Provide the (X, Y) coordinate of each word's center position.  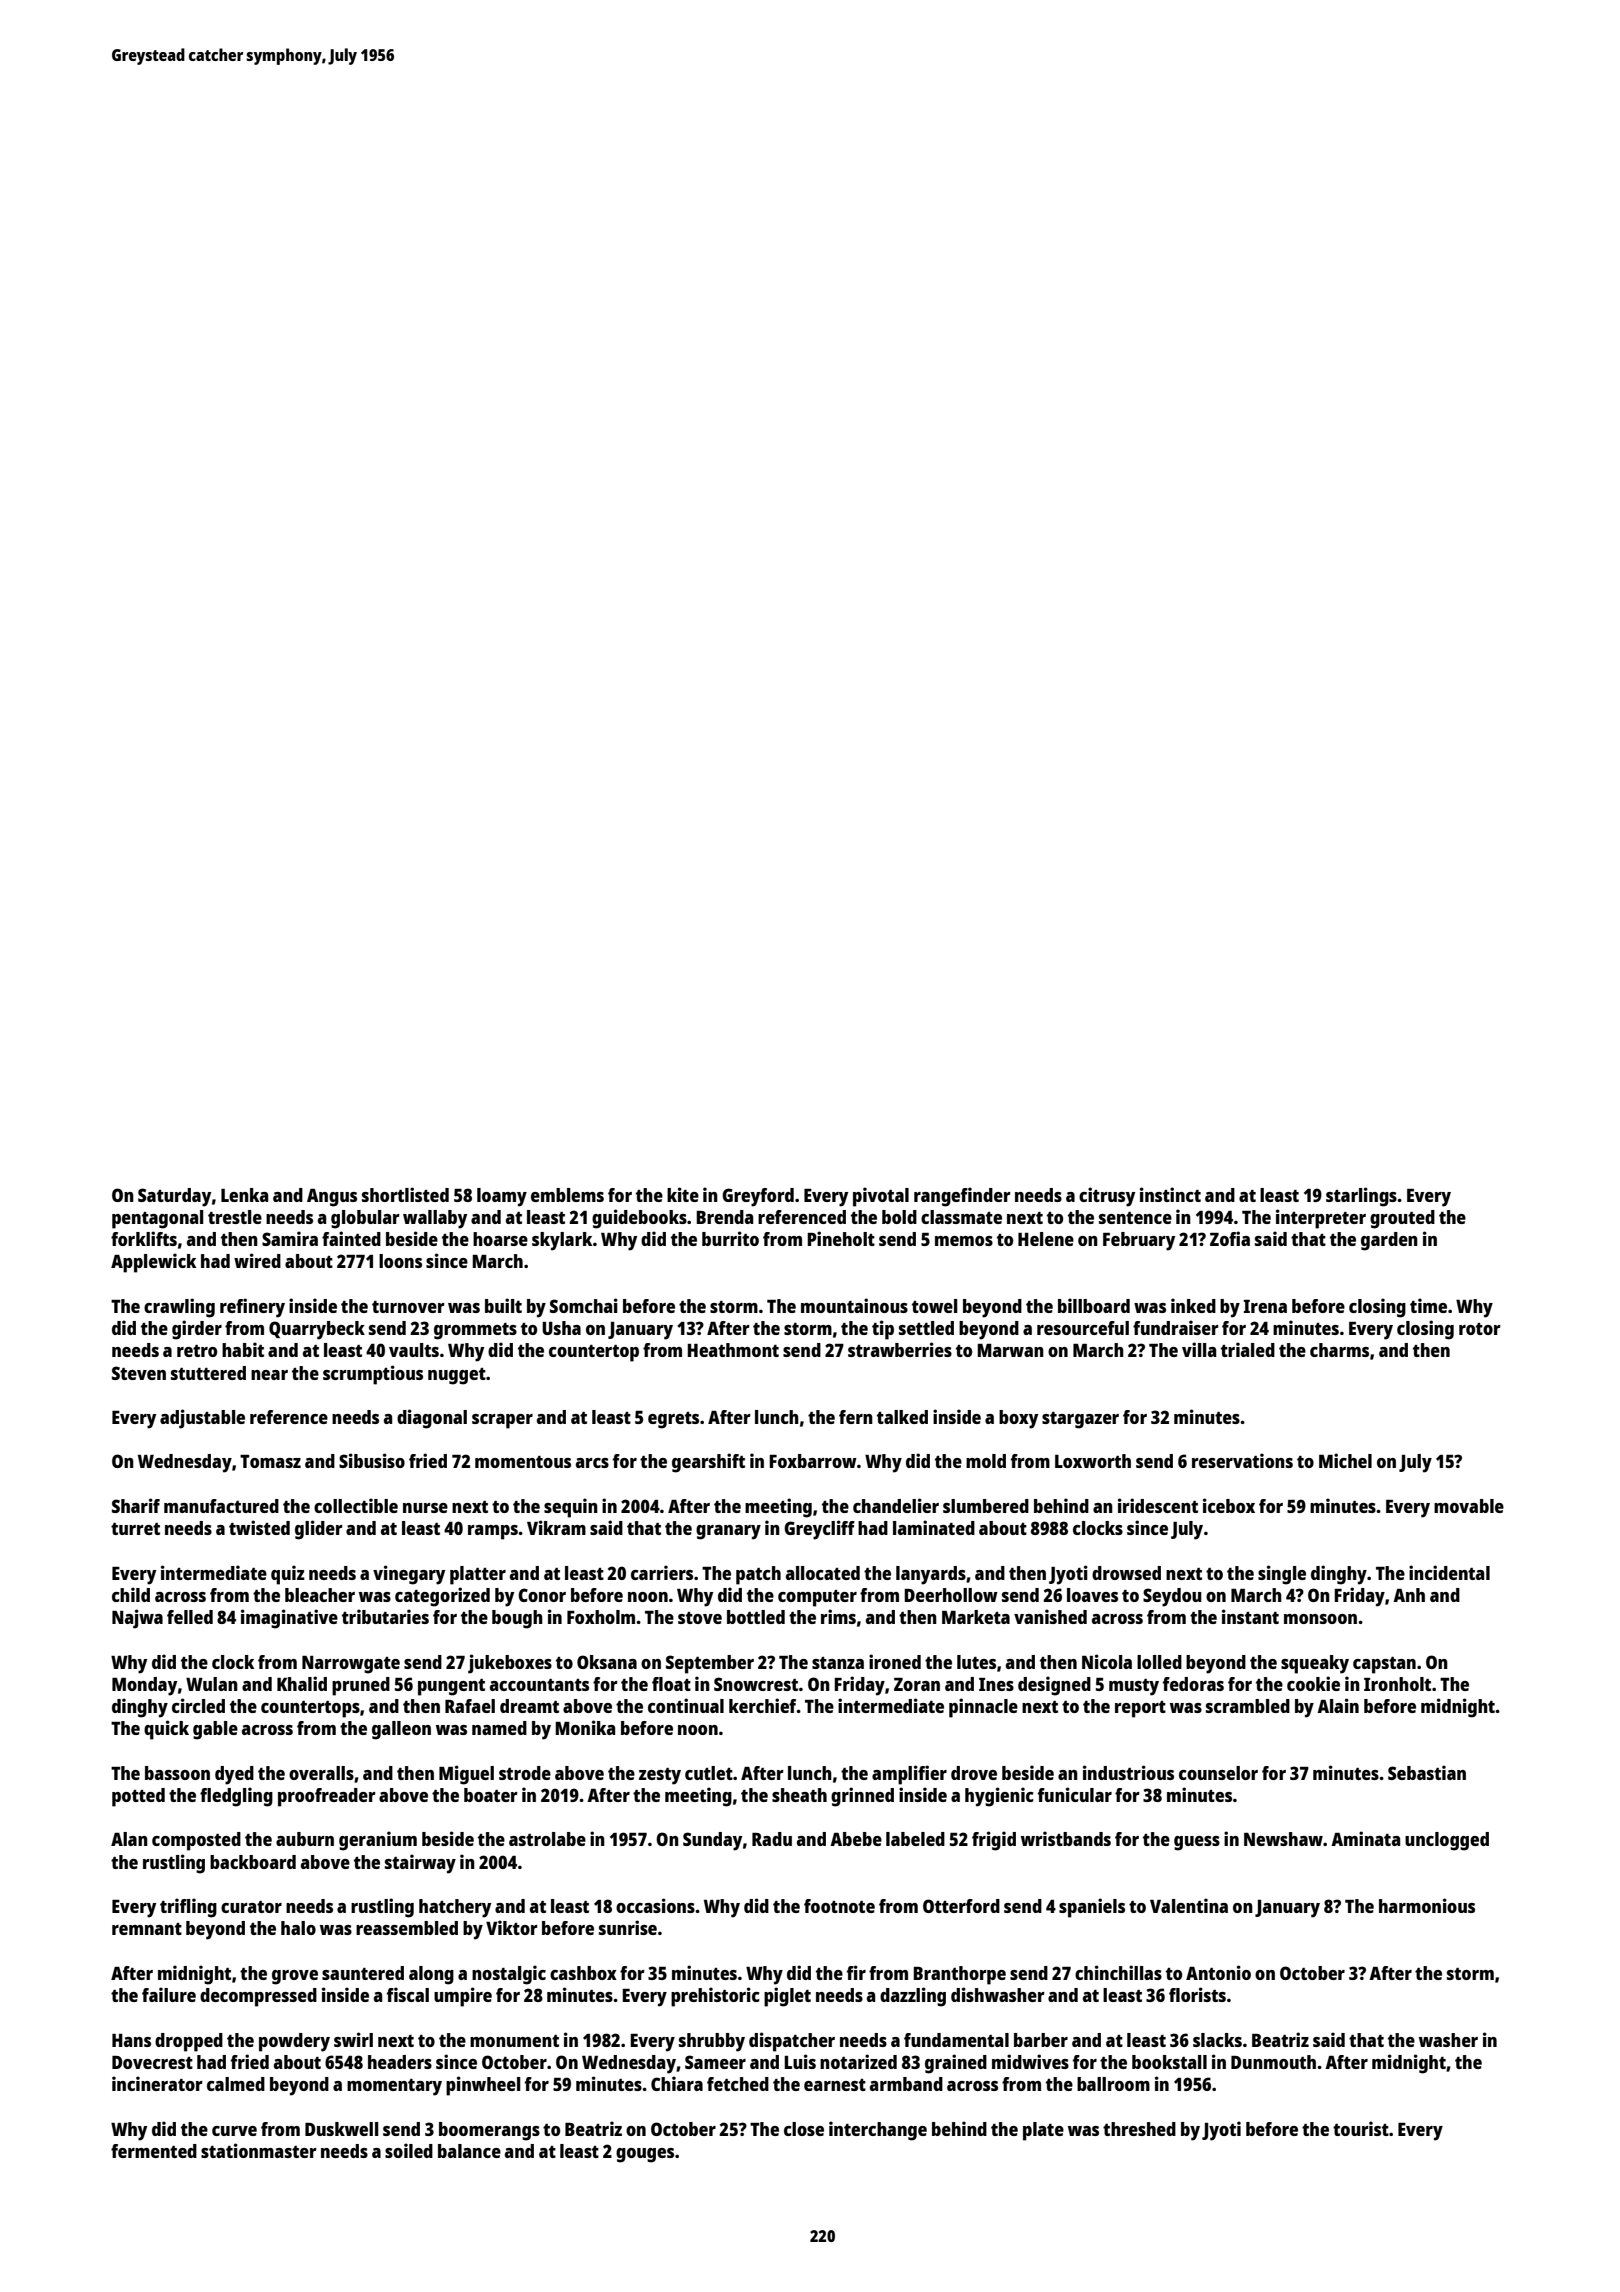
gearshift (708, 1463)
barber (1041, 2040)
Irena (1265, 1306)
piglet (787, 1997)
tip (883, 1330)
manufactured (221, 1506)
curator (251, 1907)
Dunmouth (1273, 2062)
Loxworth (1093, 1461)
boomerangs (489, 2131)
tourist (1361, 2128)
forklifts (144, 1238)
